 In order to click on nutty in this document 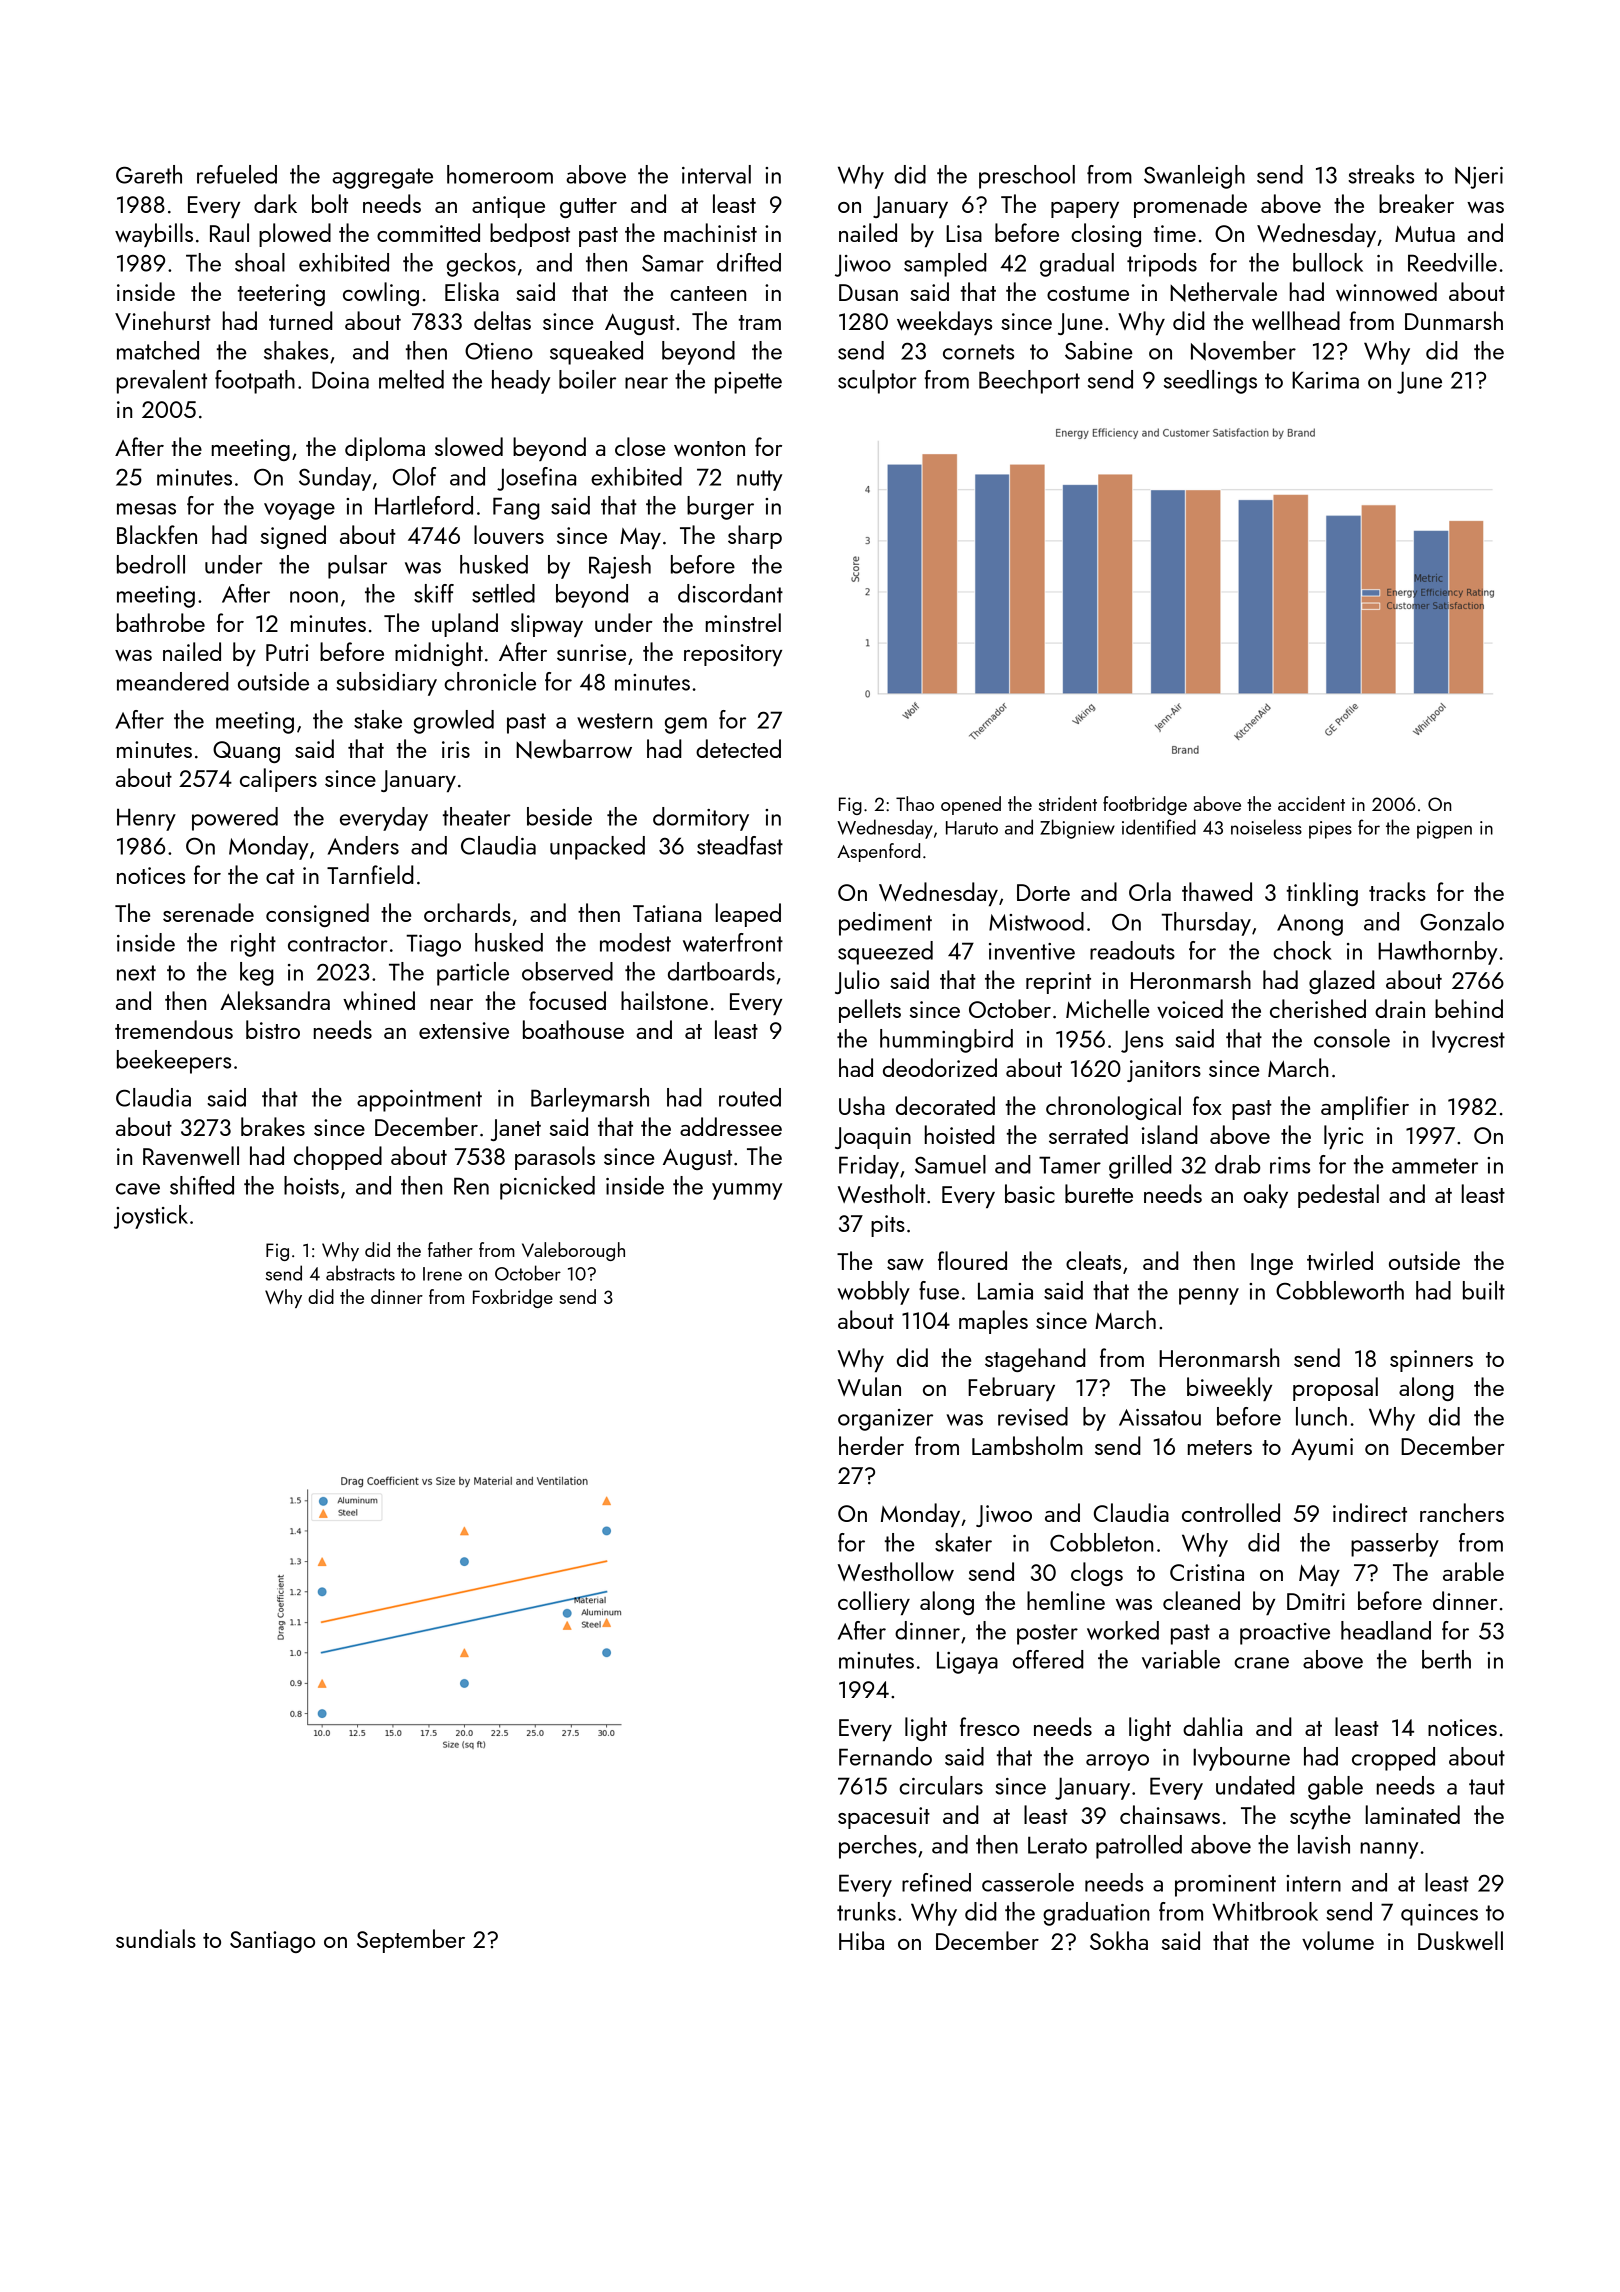, I will do `click(759, 480)`.
